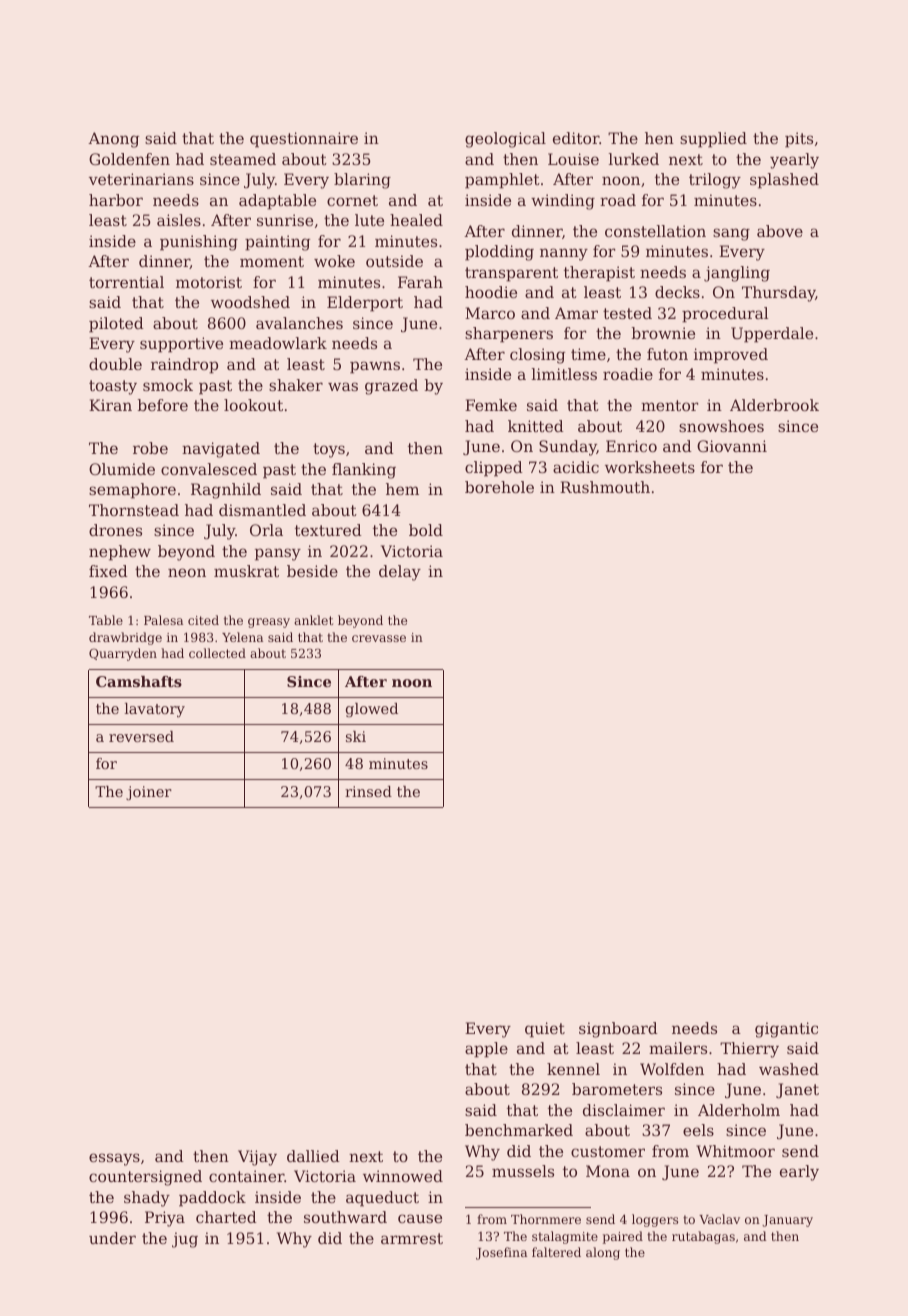 The image size is (908, 1316). Describe the element at coordinates (556, 1252) in the screenshot. I see `faltered` at that location.
